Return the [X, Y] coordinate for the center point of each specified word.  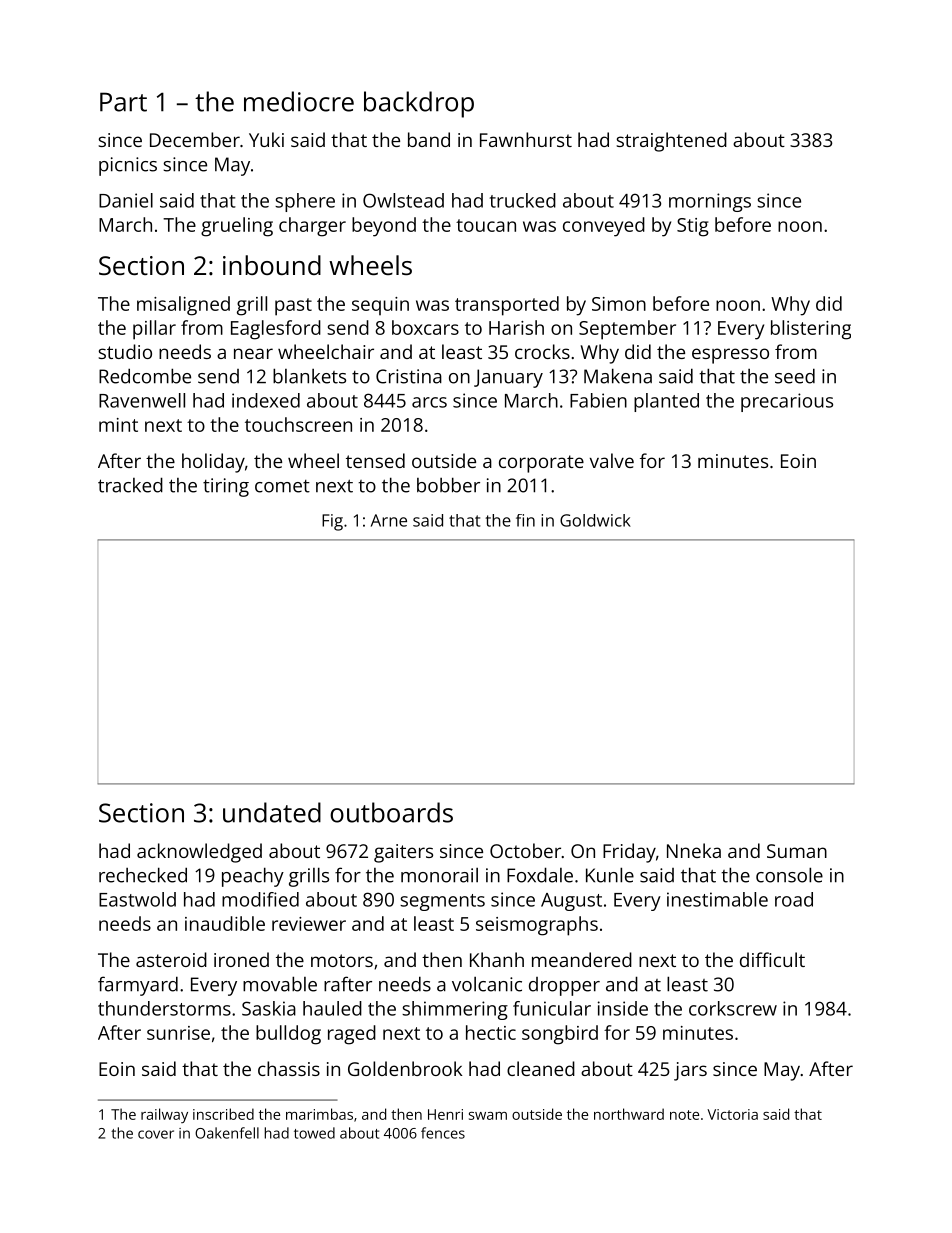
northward [629, 1114]
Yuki [266, 139]
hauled [332, 1008]
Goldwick [595, 520]
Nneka [694, 850]
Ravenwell [142, 400]
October [525, 850]
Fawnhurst [526, 139]
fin [525, 520]
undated [272, 812]
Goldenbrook [405, 1068]
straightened [672, 142]
